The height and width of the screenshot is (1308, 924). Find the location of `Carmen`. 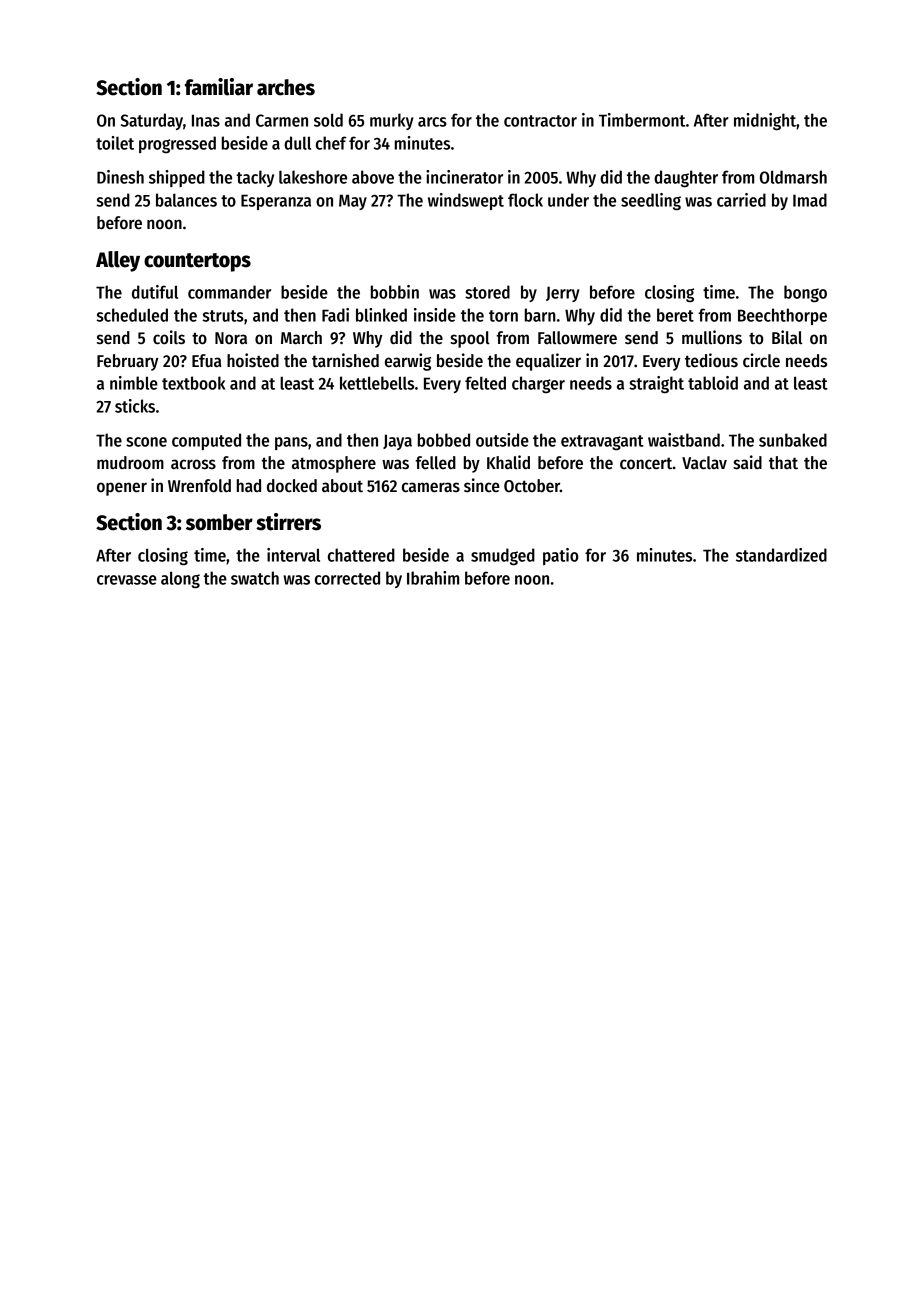

Carmen is located at coordinates (282, 120).
